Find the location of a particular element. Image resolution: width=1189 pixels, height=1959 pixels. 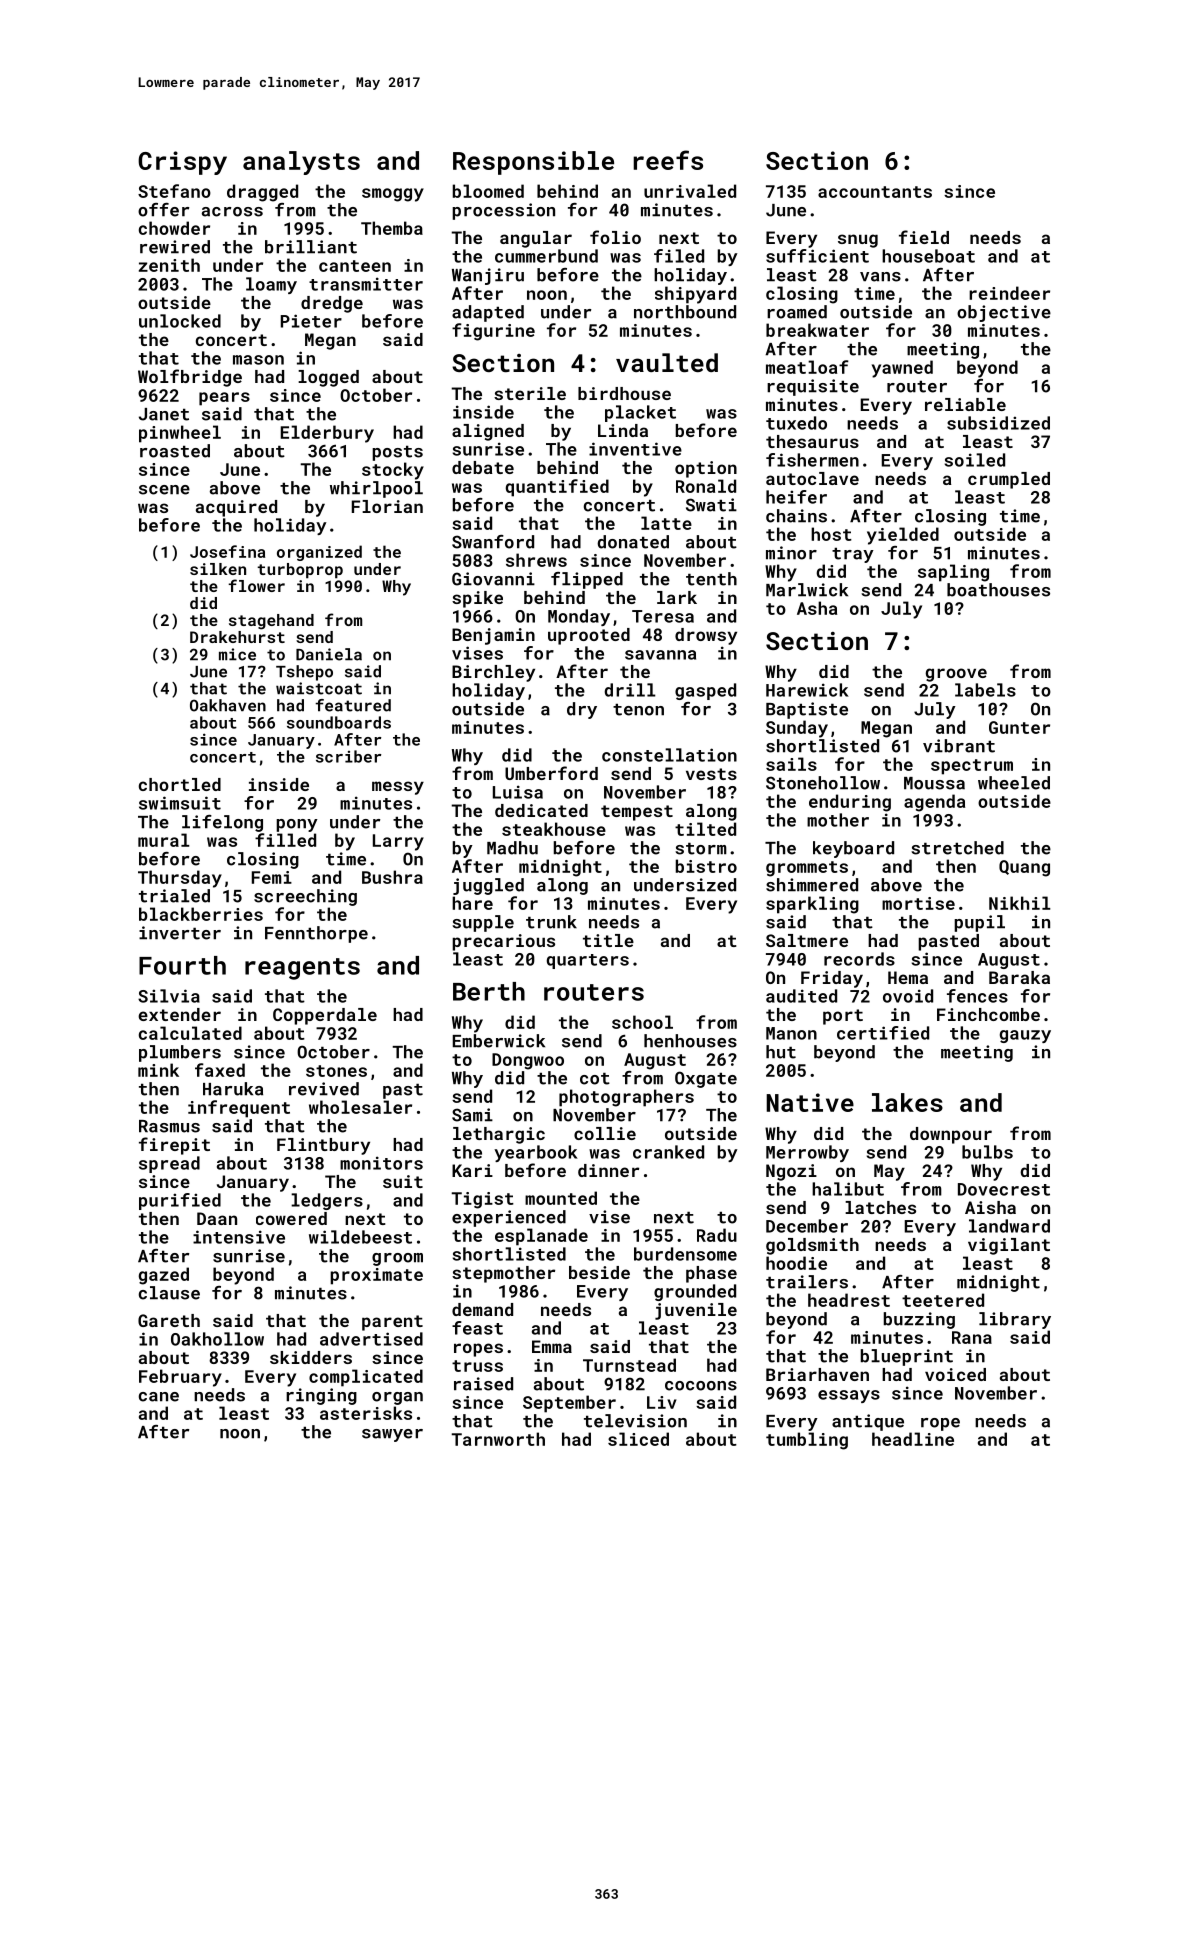

reliable is located at coordinates (965, 404).
